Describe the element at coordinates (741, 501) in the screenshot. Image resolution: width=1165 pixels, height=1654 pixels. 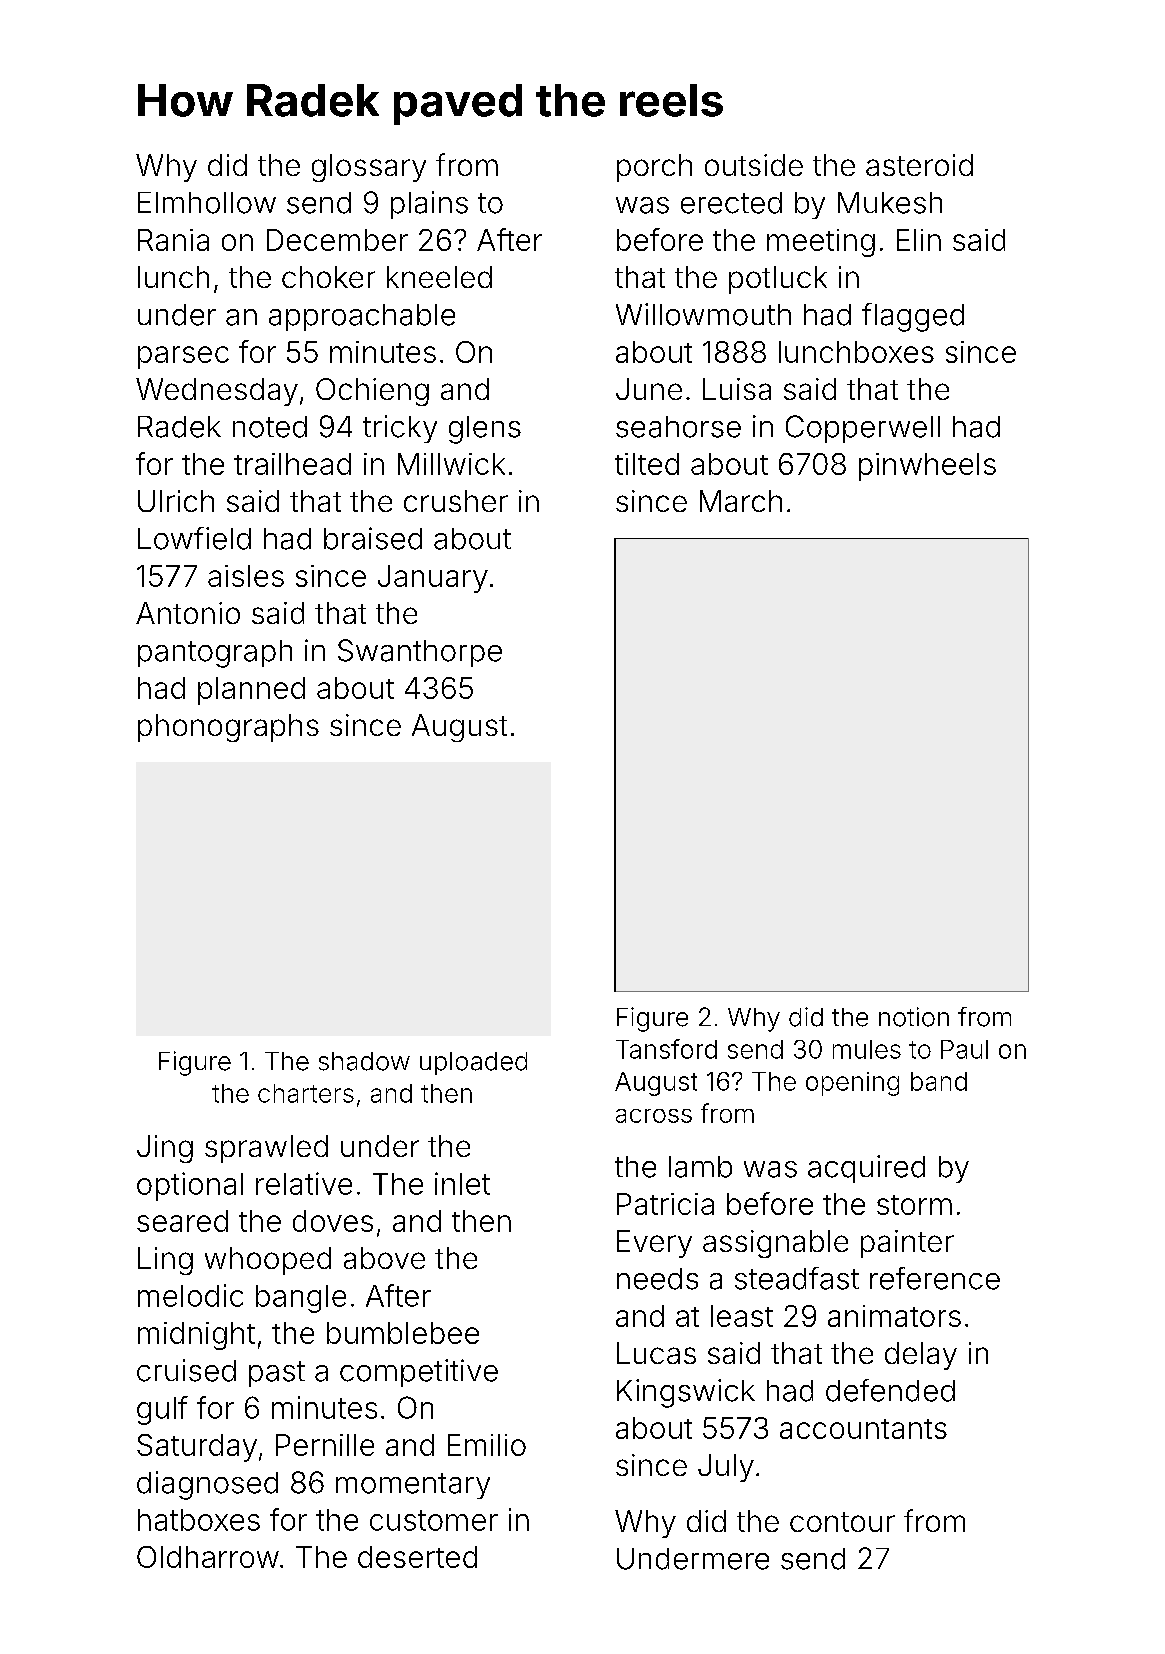
I see `March` at that location.
